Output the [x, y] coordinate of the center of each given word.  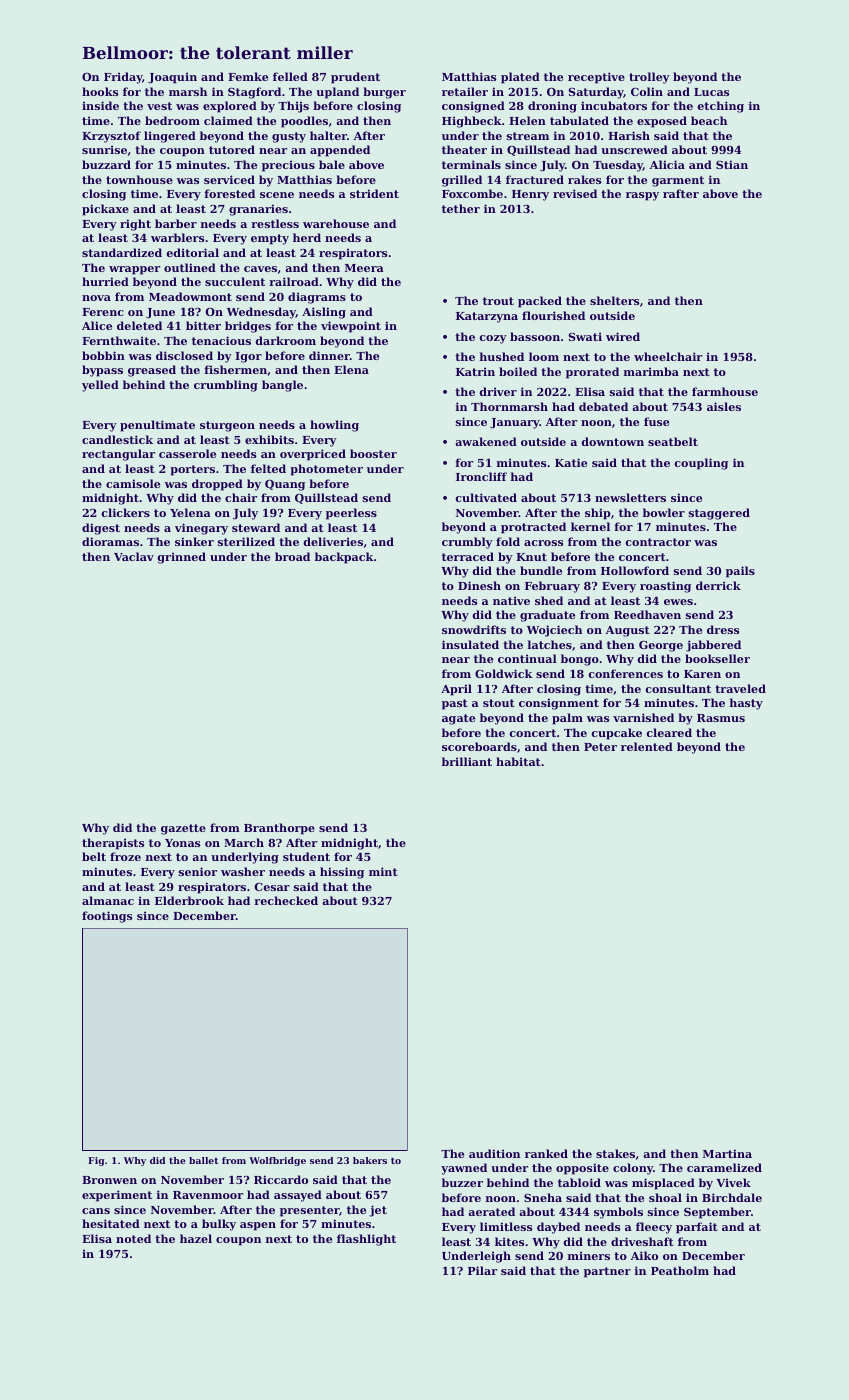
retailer [465, 91]
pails [740, 572]
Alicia [667, 164]
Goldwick [504, 673]
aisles [724, 406]
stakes [615, 1153]
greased [152, 371]
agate [458, 719]
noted [133, 1238]
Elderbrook [189, 900]
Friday [123, 78]
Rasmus [721, 718]
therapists [113, 844]
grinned [182, 558]
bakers [370, 1160]
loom [544, 356]
